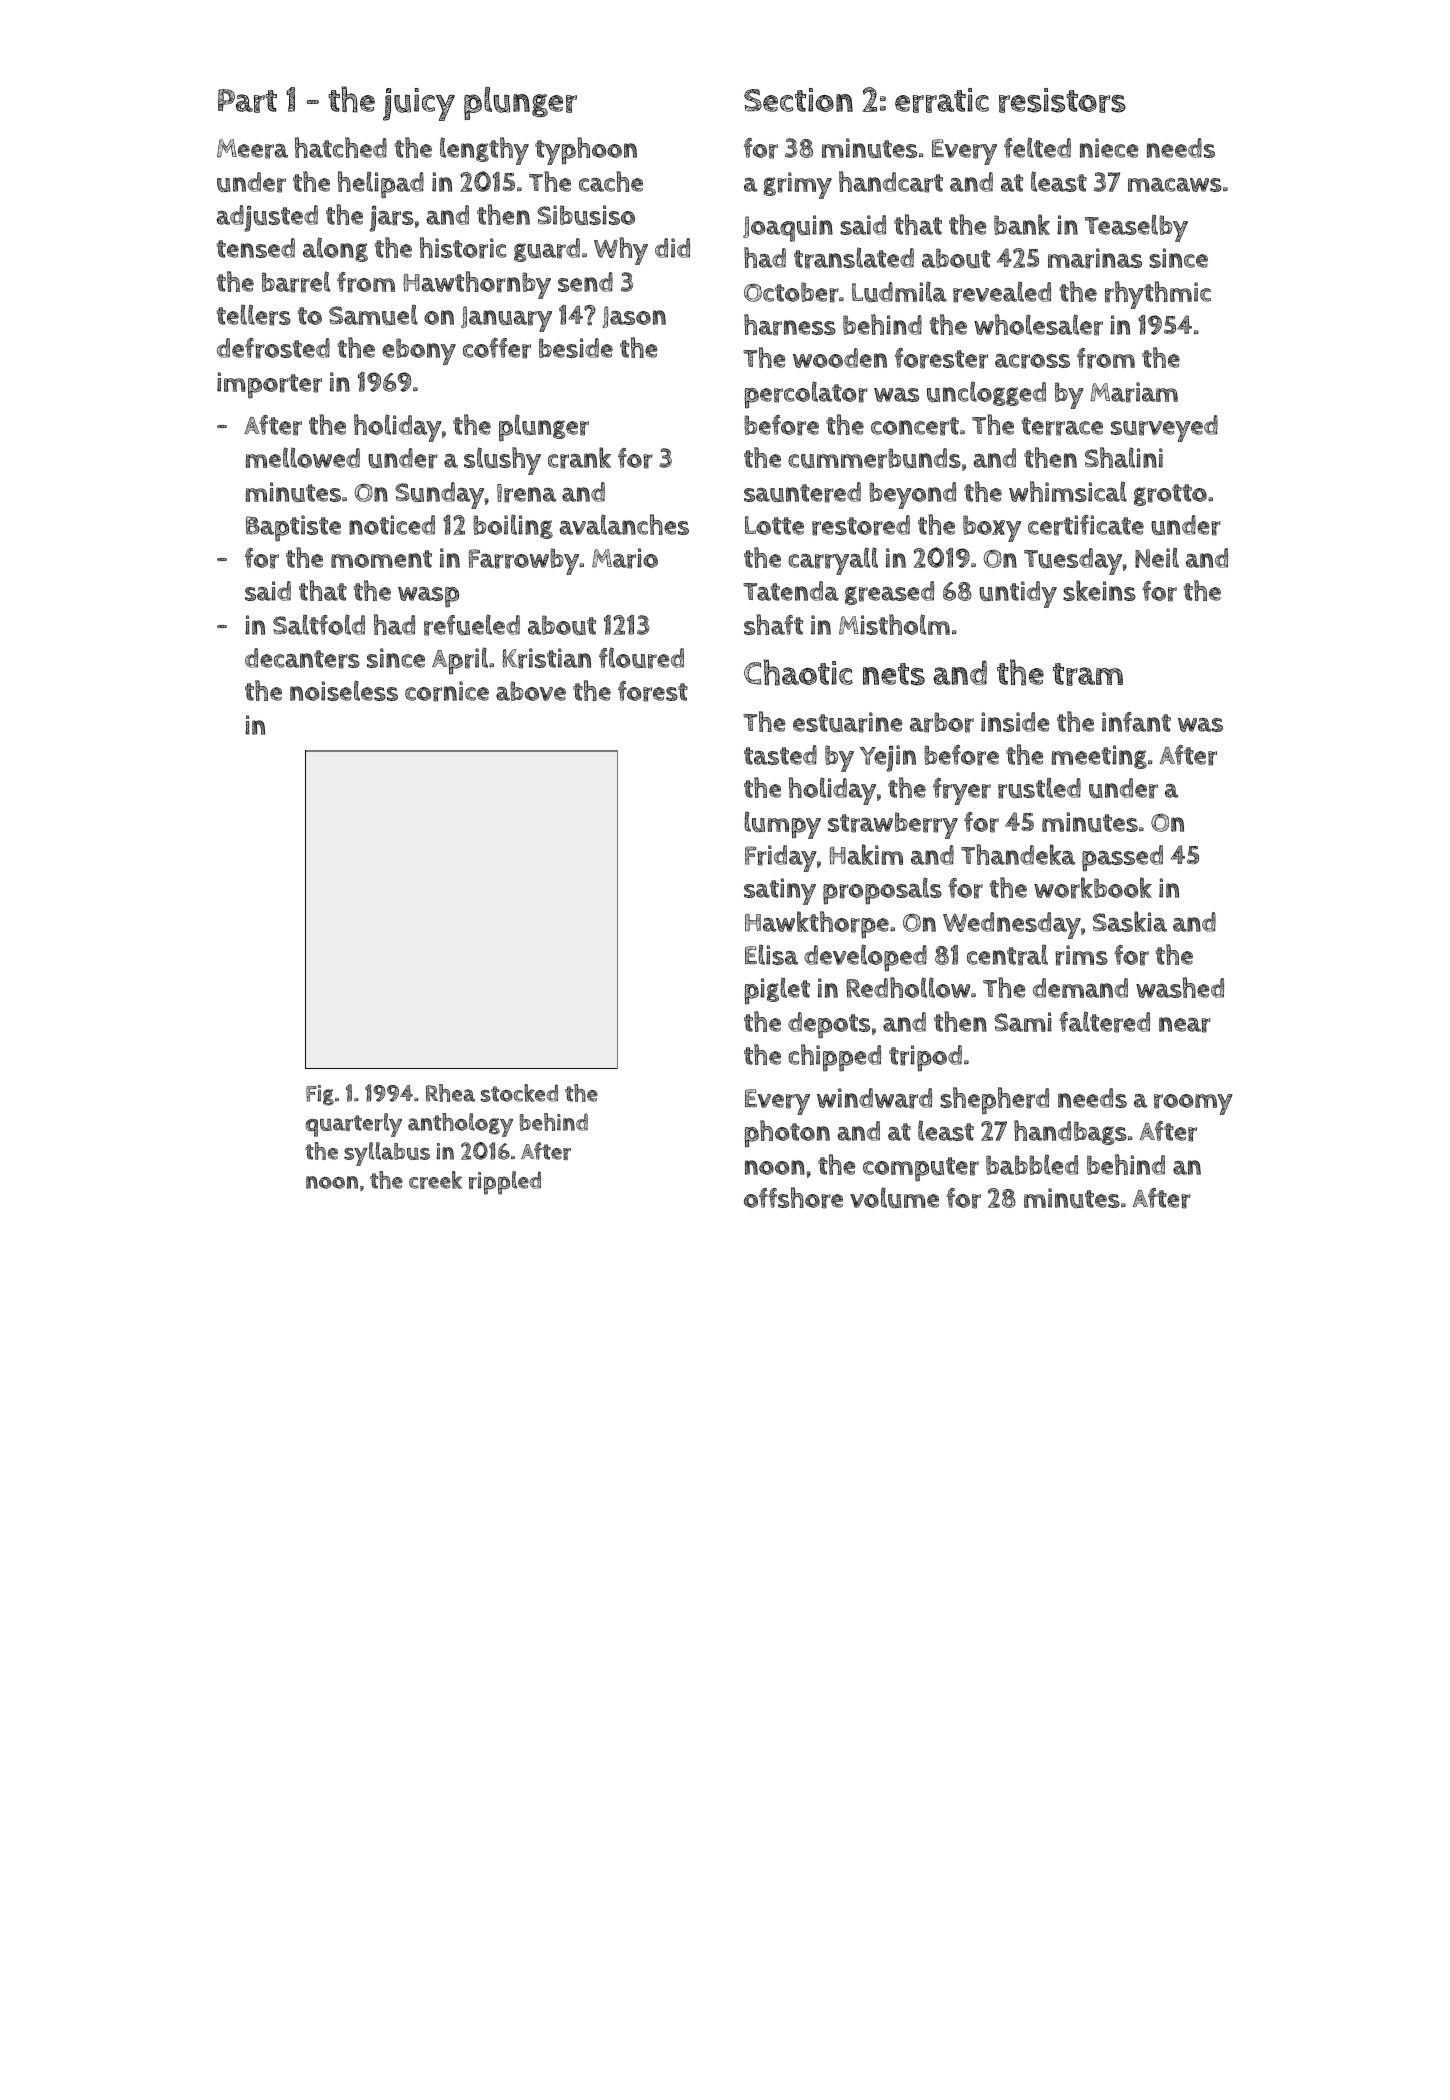 This screenshot has width=1450, height=2100. What do you see at coordinates (1037, 147) in the screenshot?
I see `felted` at bounding box center [1037, 147].
